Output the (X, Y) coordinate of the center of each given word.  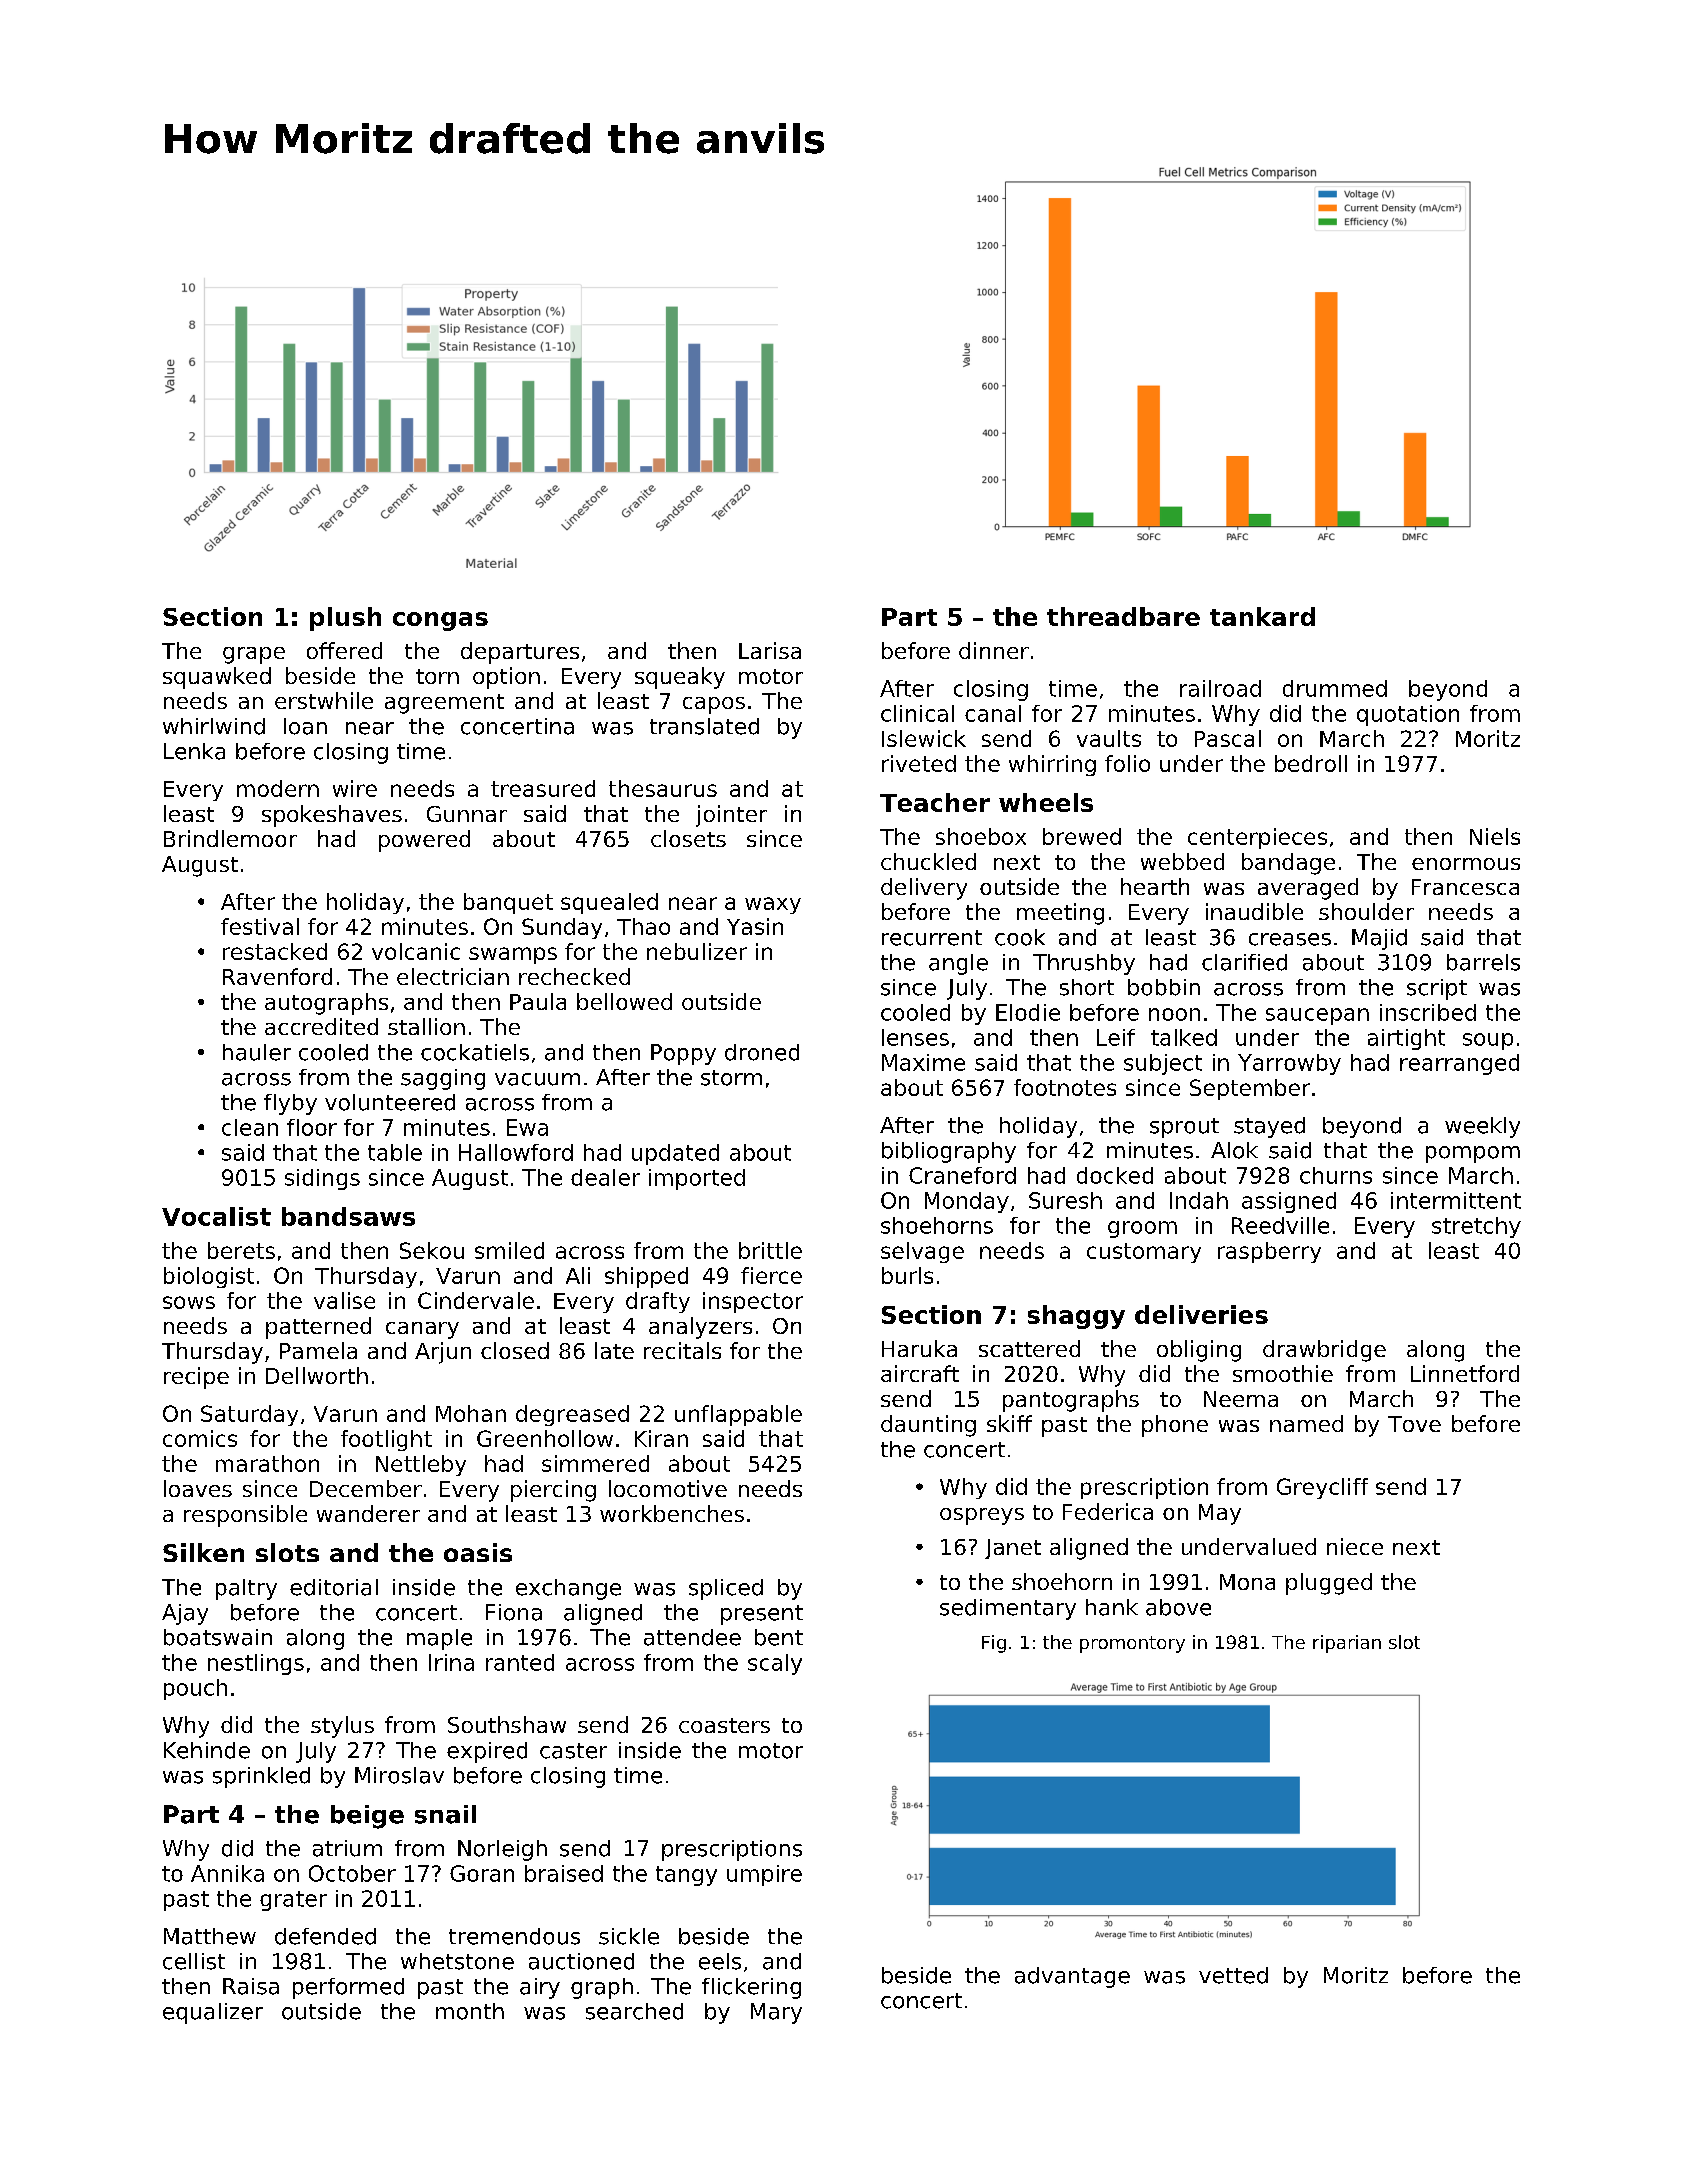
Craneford (962, 1175)
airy (540, 1988)
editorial (334, 1587)
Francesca (1465, 887)
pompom (1473, 1154)
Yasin (755, 926)
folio (1127, 763)
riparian (1347, 1644)
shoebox (981, 836)
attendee (692, 1637)
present (762, 1615)
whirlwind (214, 726)
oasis (478, 1552)
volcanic (416, 951)
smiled (509, 1250)
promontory (1132, 1644)
